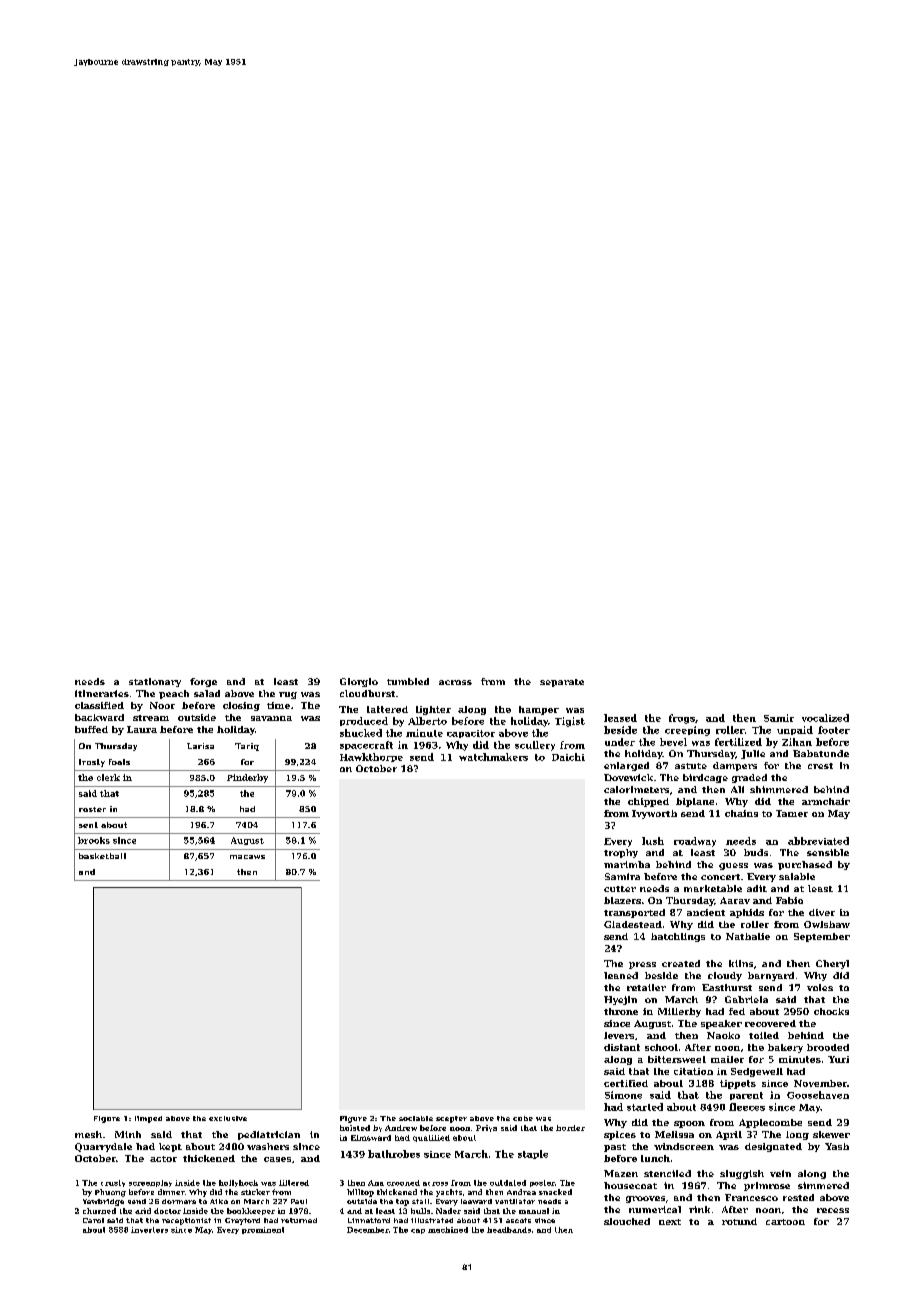  Describe the element at coordinates (149, 1230) in the image. I see `inverters` at that location.
